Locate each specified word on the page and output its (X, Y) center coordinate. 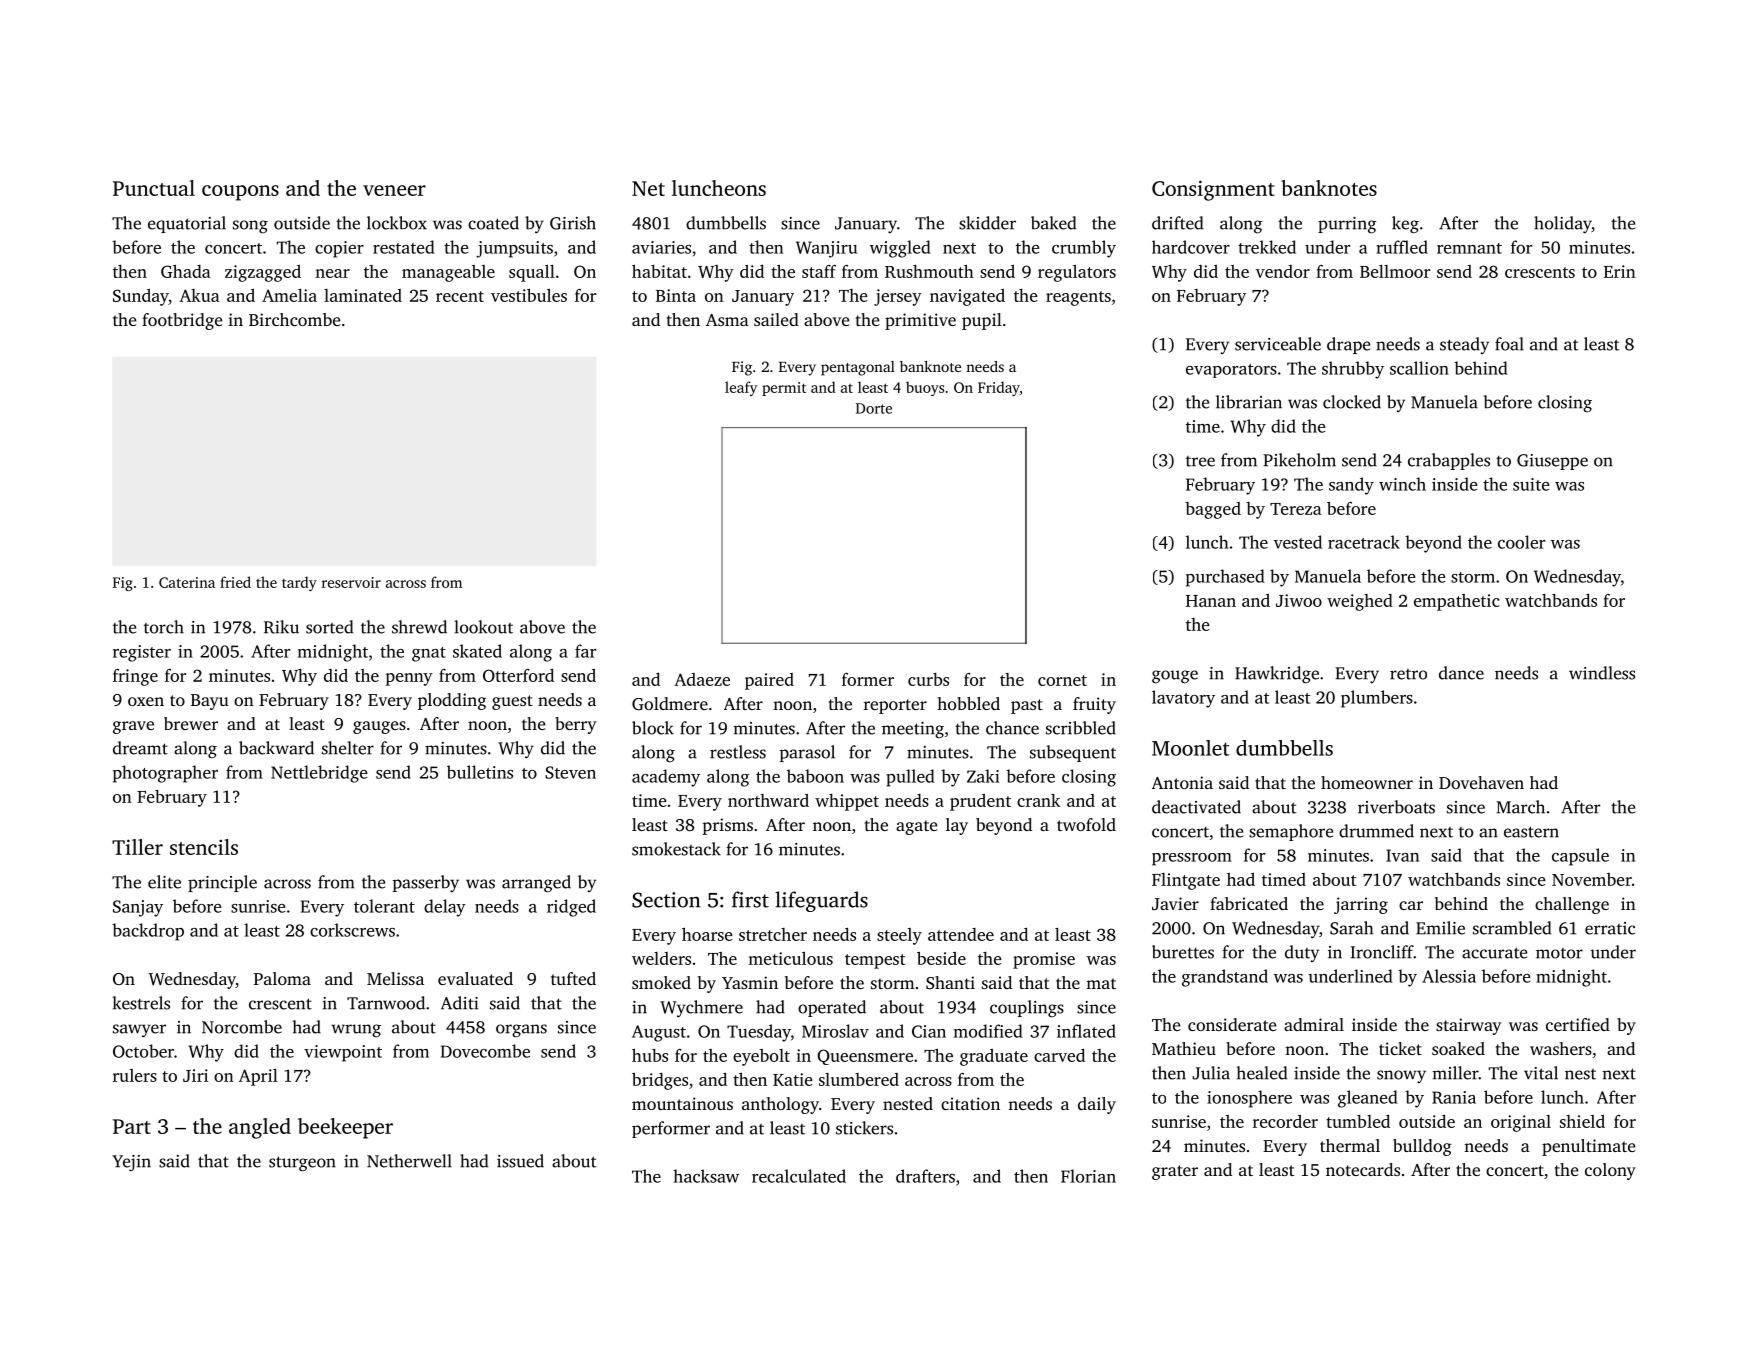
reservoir (351, 582)
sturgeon (302, 1164)
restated (404, 247)
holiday (1563, 225)
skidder (987, 223)
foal (1509, 344)
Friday (999, 388)
